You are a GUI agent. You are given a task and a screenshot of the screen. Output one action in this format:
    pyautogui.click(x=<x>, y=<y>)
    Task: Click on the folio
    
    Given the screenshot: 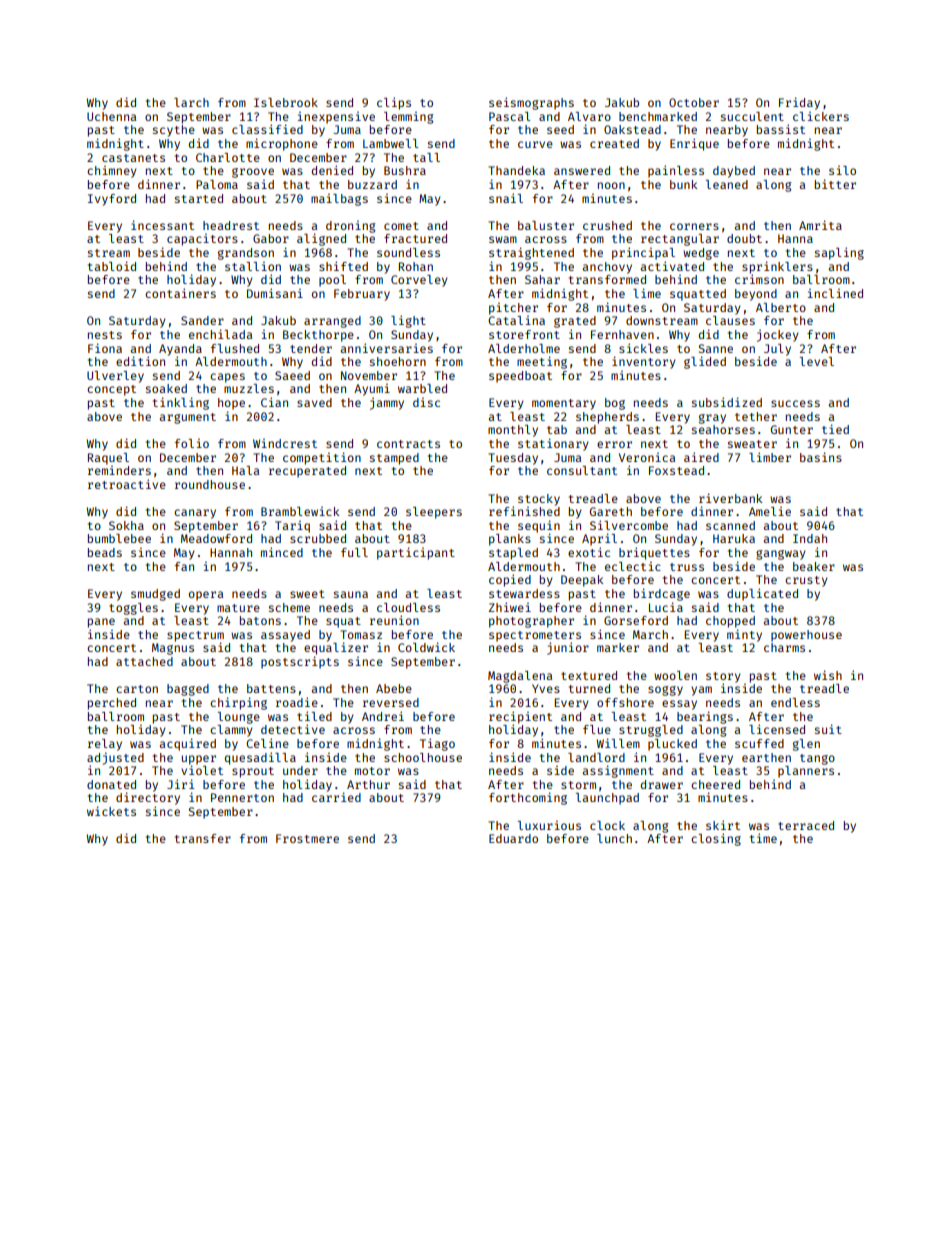 What is the action you would take?
    pyautogui.click(x=192, y=443)
